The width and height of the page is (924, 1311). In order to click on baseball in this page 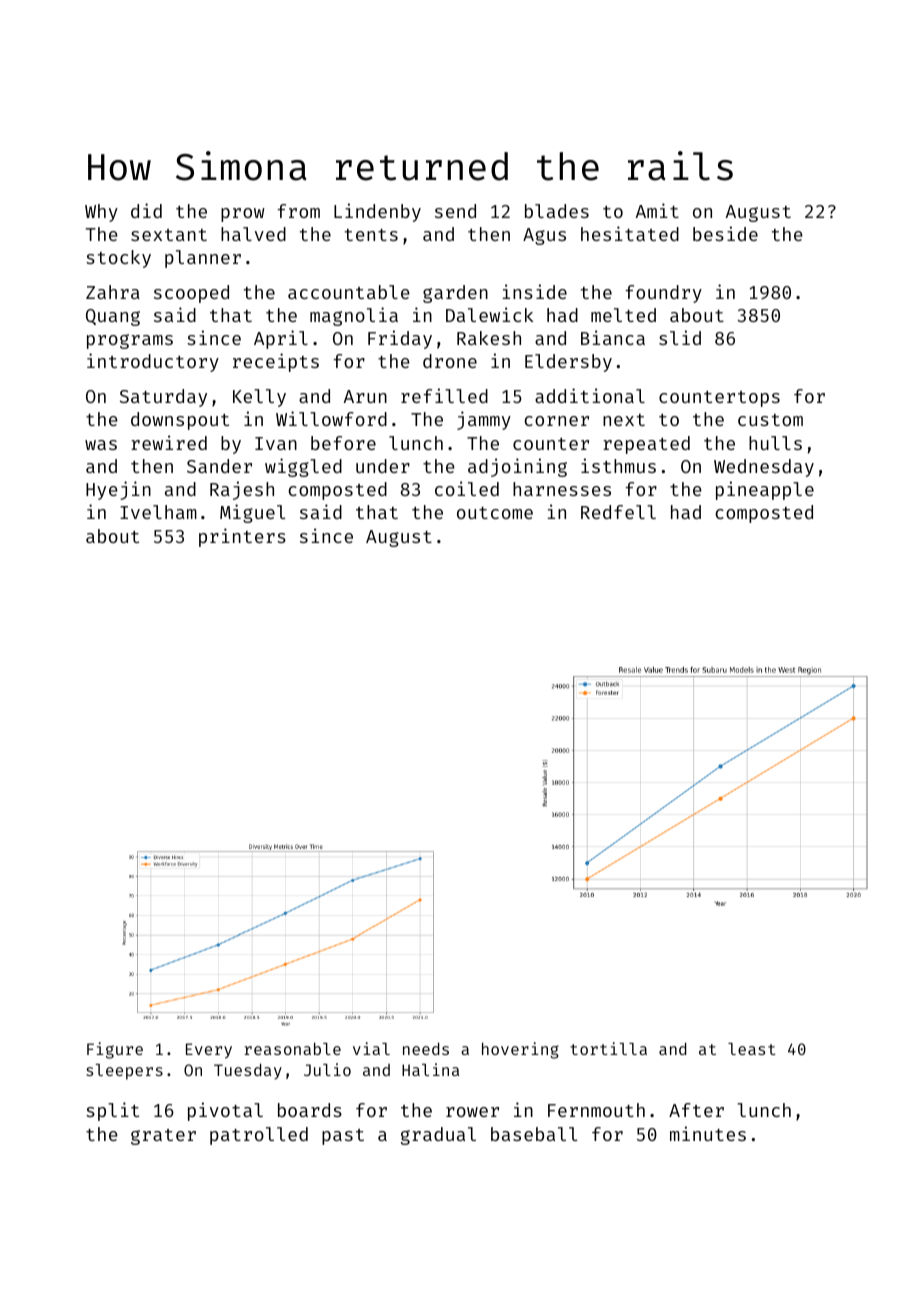, I will do `click(534, 1134)`.
